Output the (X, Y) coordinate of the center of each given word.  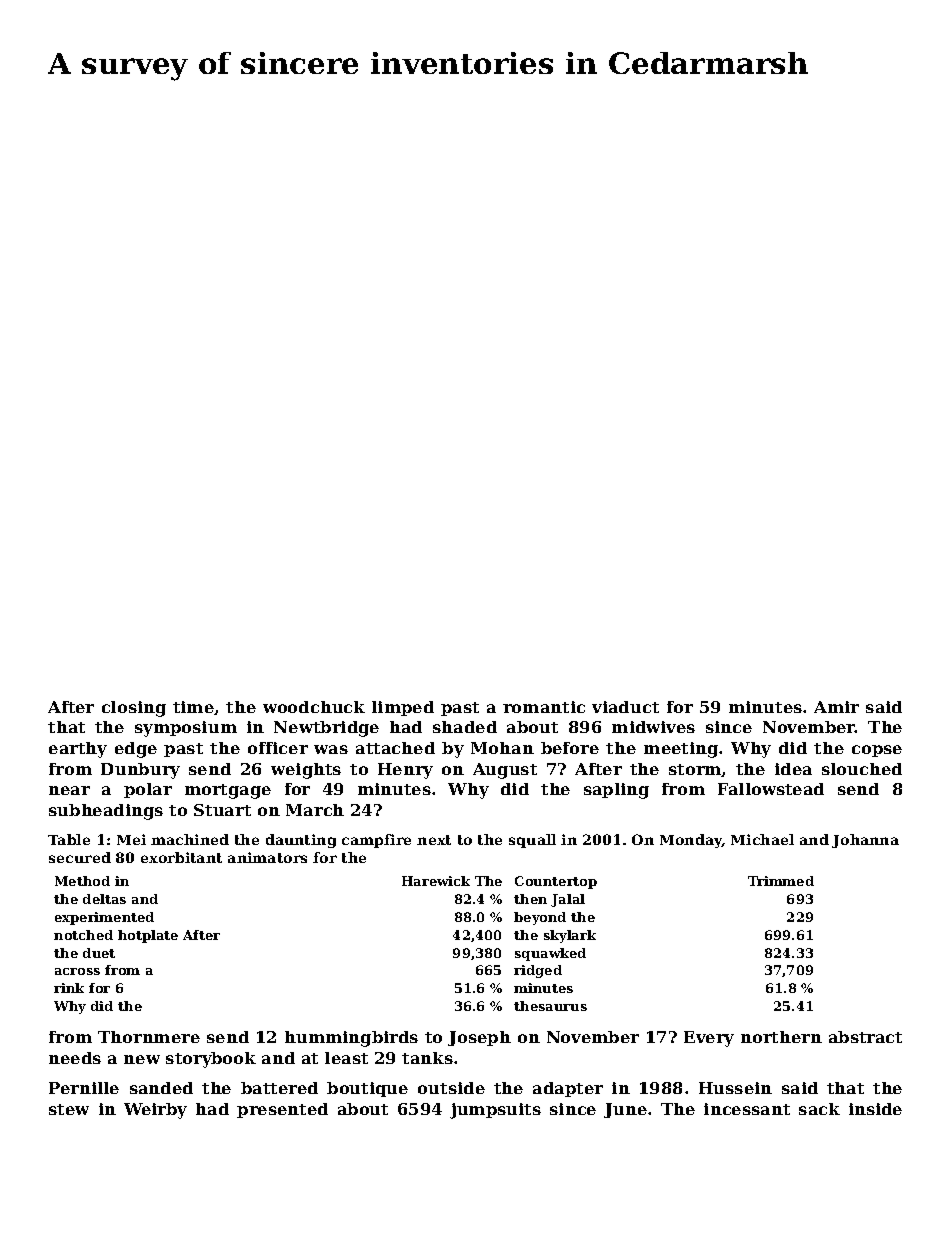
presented (282, 1110)
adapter (568, 1089)
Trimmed (781, 881)
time (193, 707)
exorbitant (181, 857)
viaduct (625, 707)
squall (532, 841)
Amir (836, 707)
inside (875, 1109)
